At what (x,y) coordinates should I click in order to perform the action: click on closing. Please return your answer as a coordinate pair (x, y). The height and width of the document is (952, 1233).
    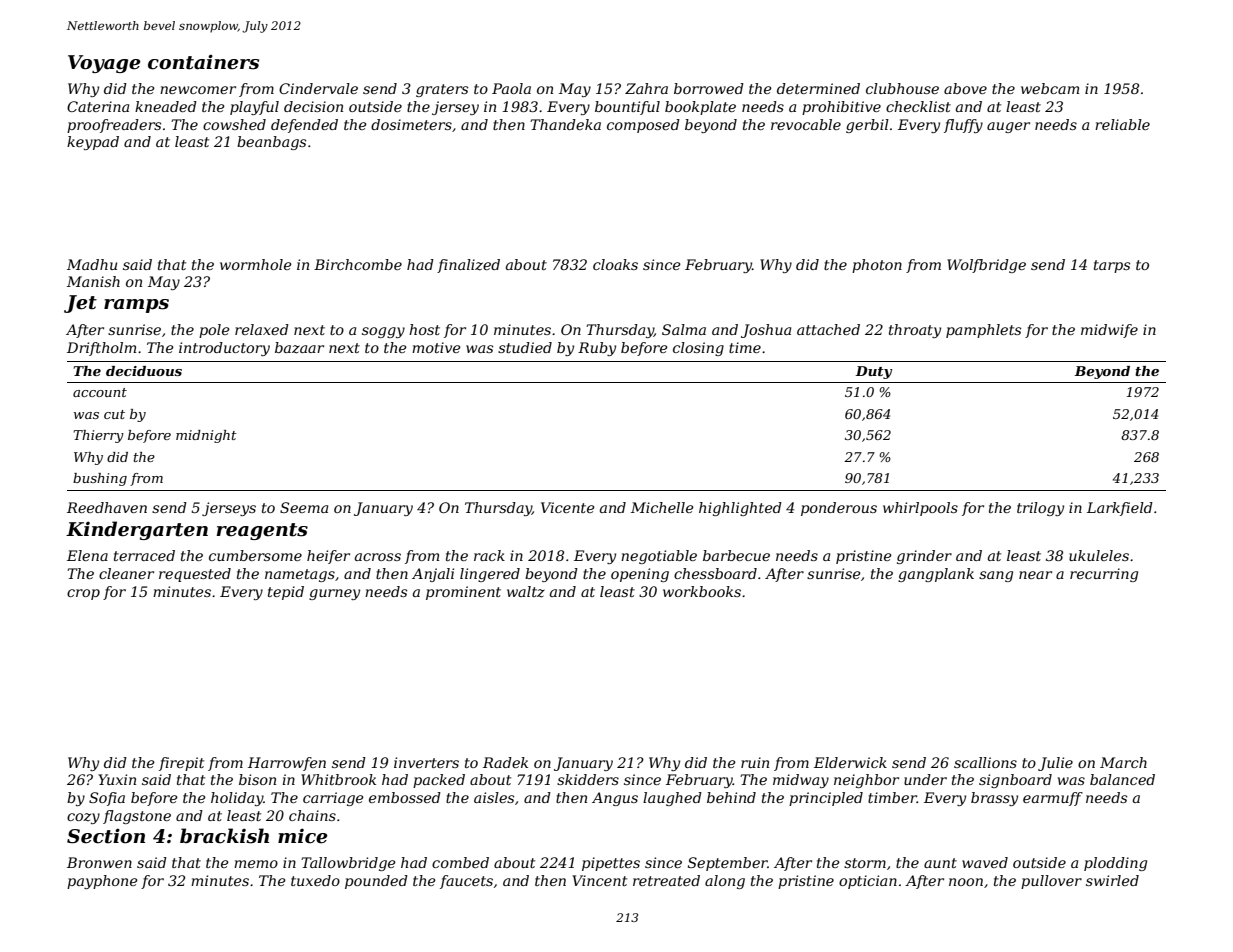
    Looking at the image, I should click on (698, 349).
